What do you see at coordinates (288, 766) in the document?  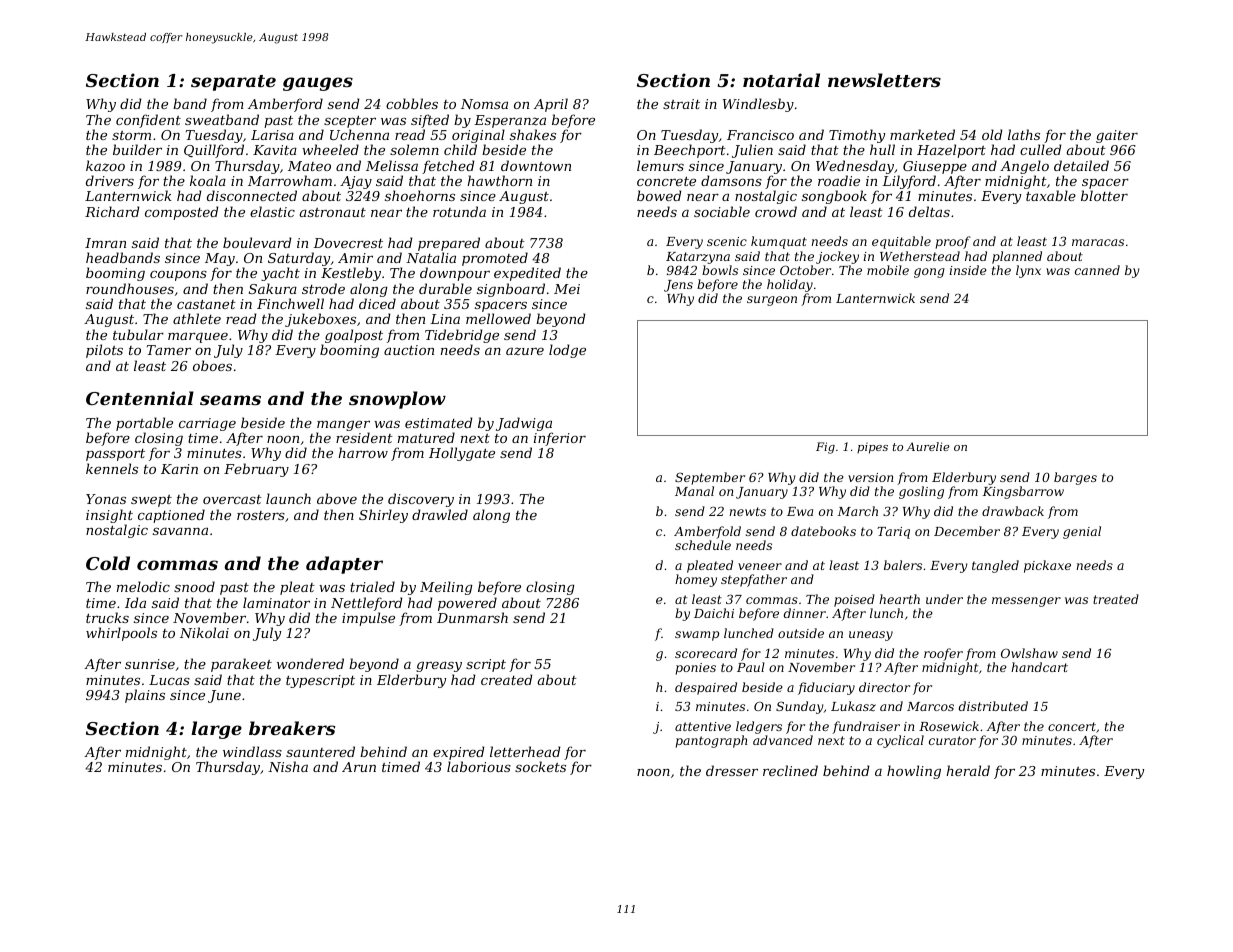 I see `Nisha` at bounding box center [288, 766].
